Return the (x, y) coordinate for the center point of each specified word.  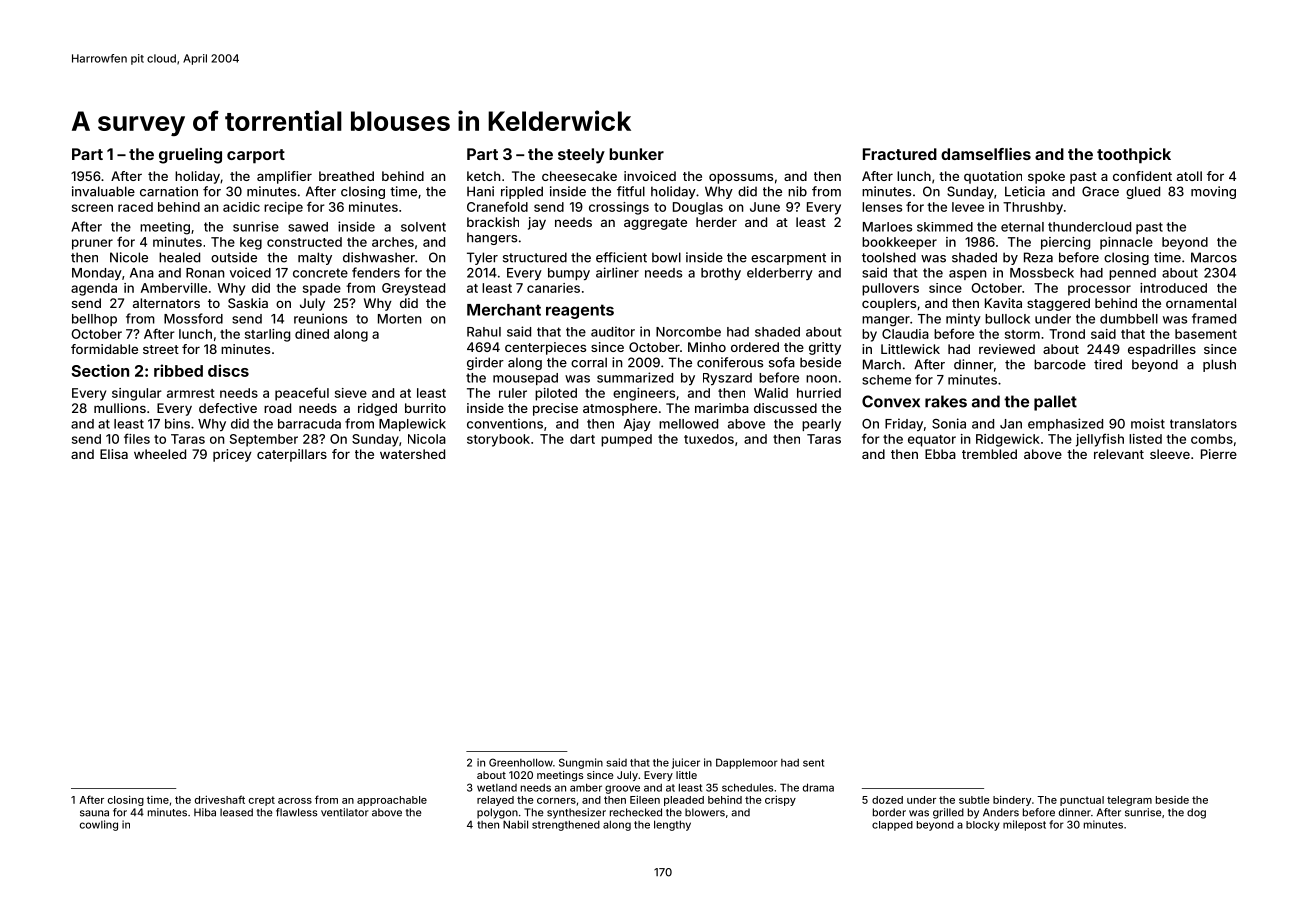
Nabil (515, 824)
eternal (1022, 227)
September (264, 440)
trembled (989, 454)
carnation (169, 191)
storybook (498, 440)
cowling (99, 825)
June (765, 207)
